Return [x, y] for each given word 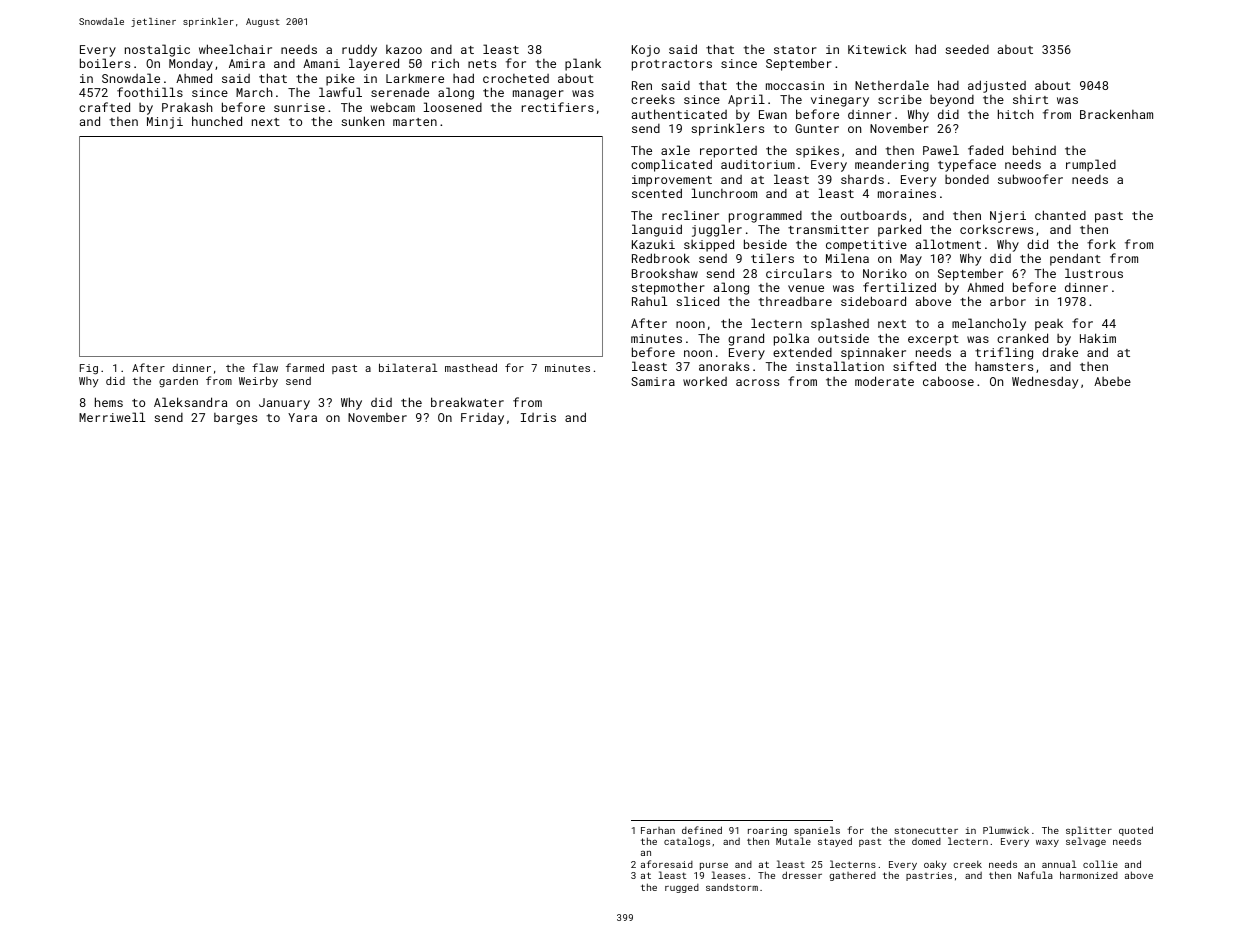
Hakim [1098, 338]
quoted [1136, 831]
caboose [948, 381]
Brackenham [1116, 114]
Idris [538, 417]
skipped [709, 245]
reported [728, 152]
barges [235, 419]
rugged [682, 888]
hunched [217, 121]
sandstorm [732, 887]
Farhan [658, 830]
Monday [191, 65]
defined [702, 830]
